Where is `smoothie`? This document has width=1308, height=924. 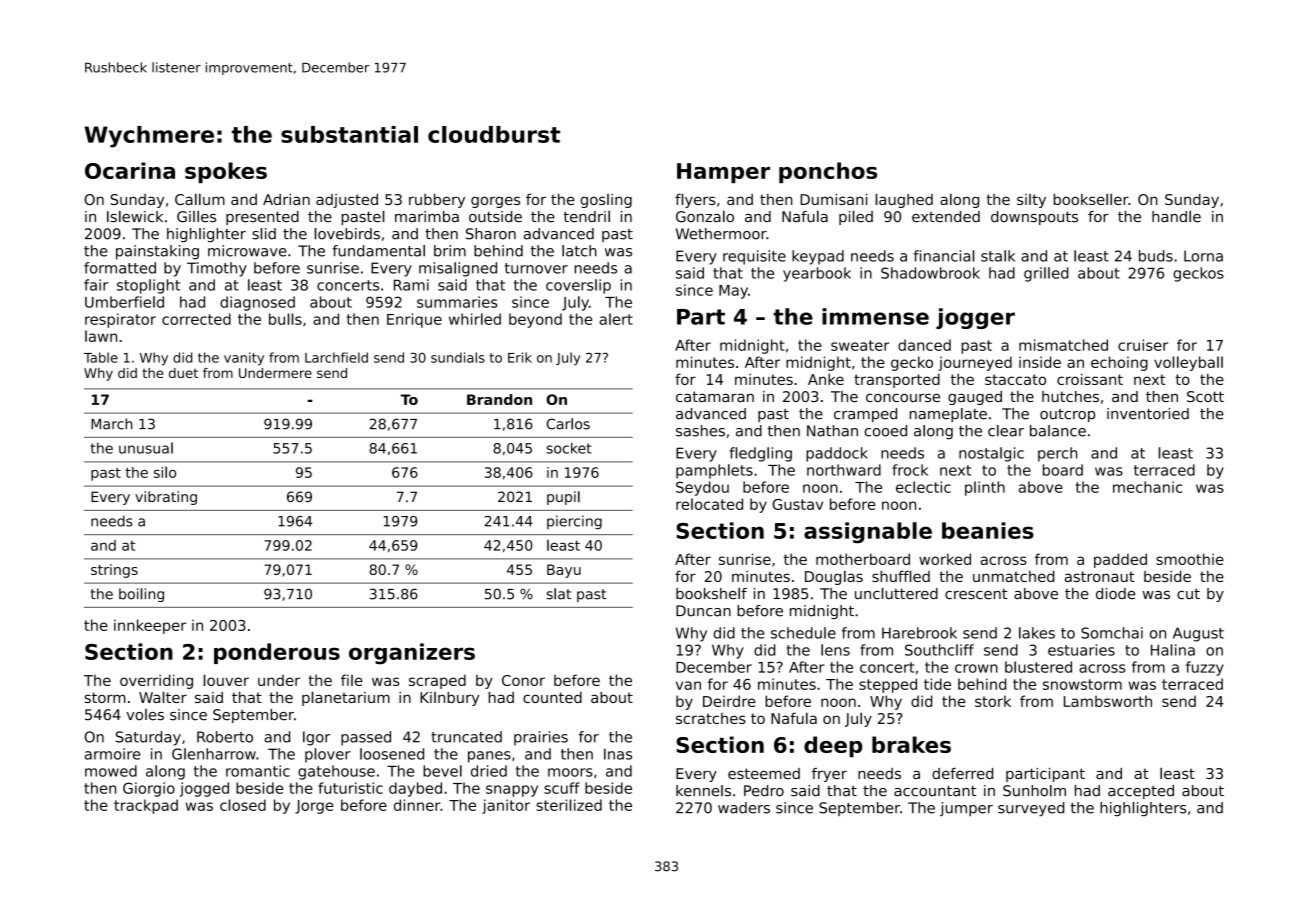 smoothie is located at coordinates (1190, 559).
